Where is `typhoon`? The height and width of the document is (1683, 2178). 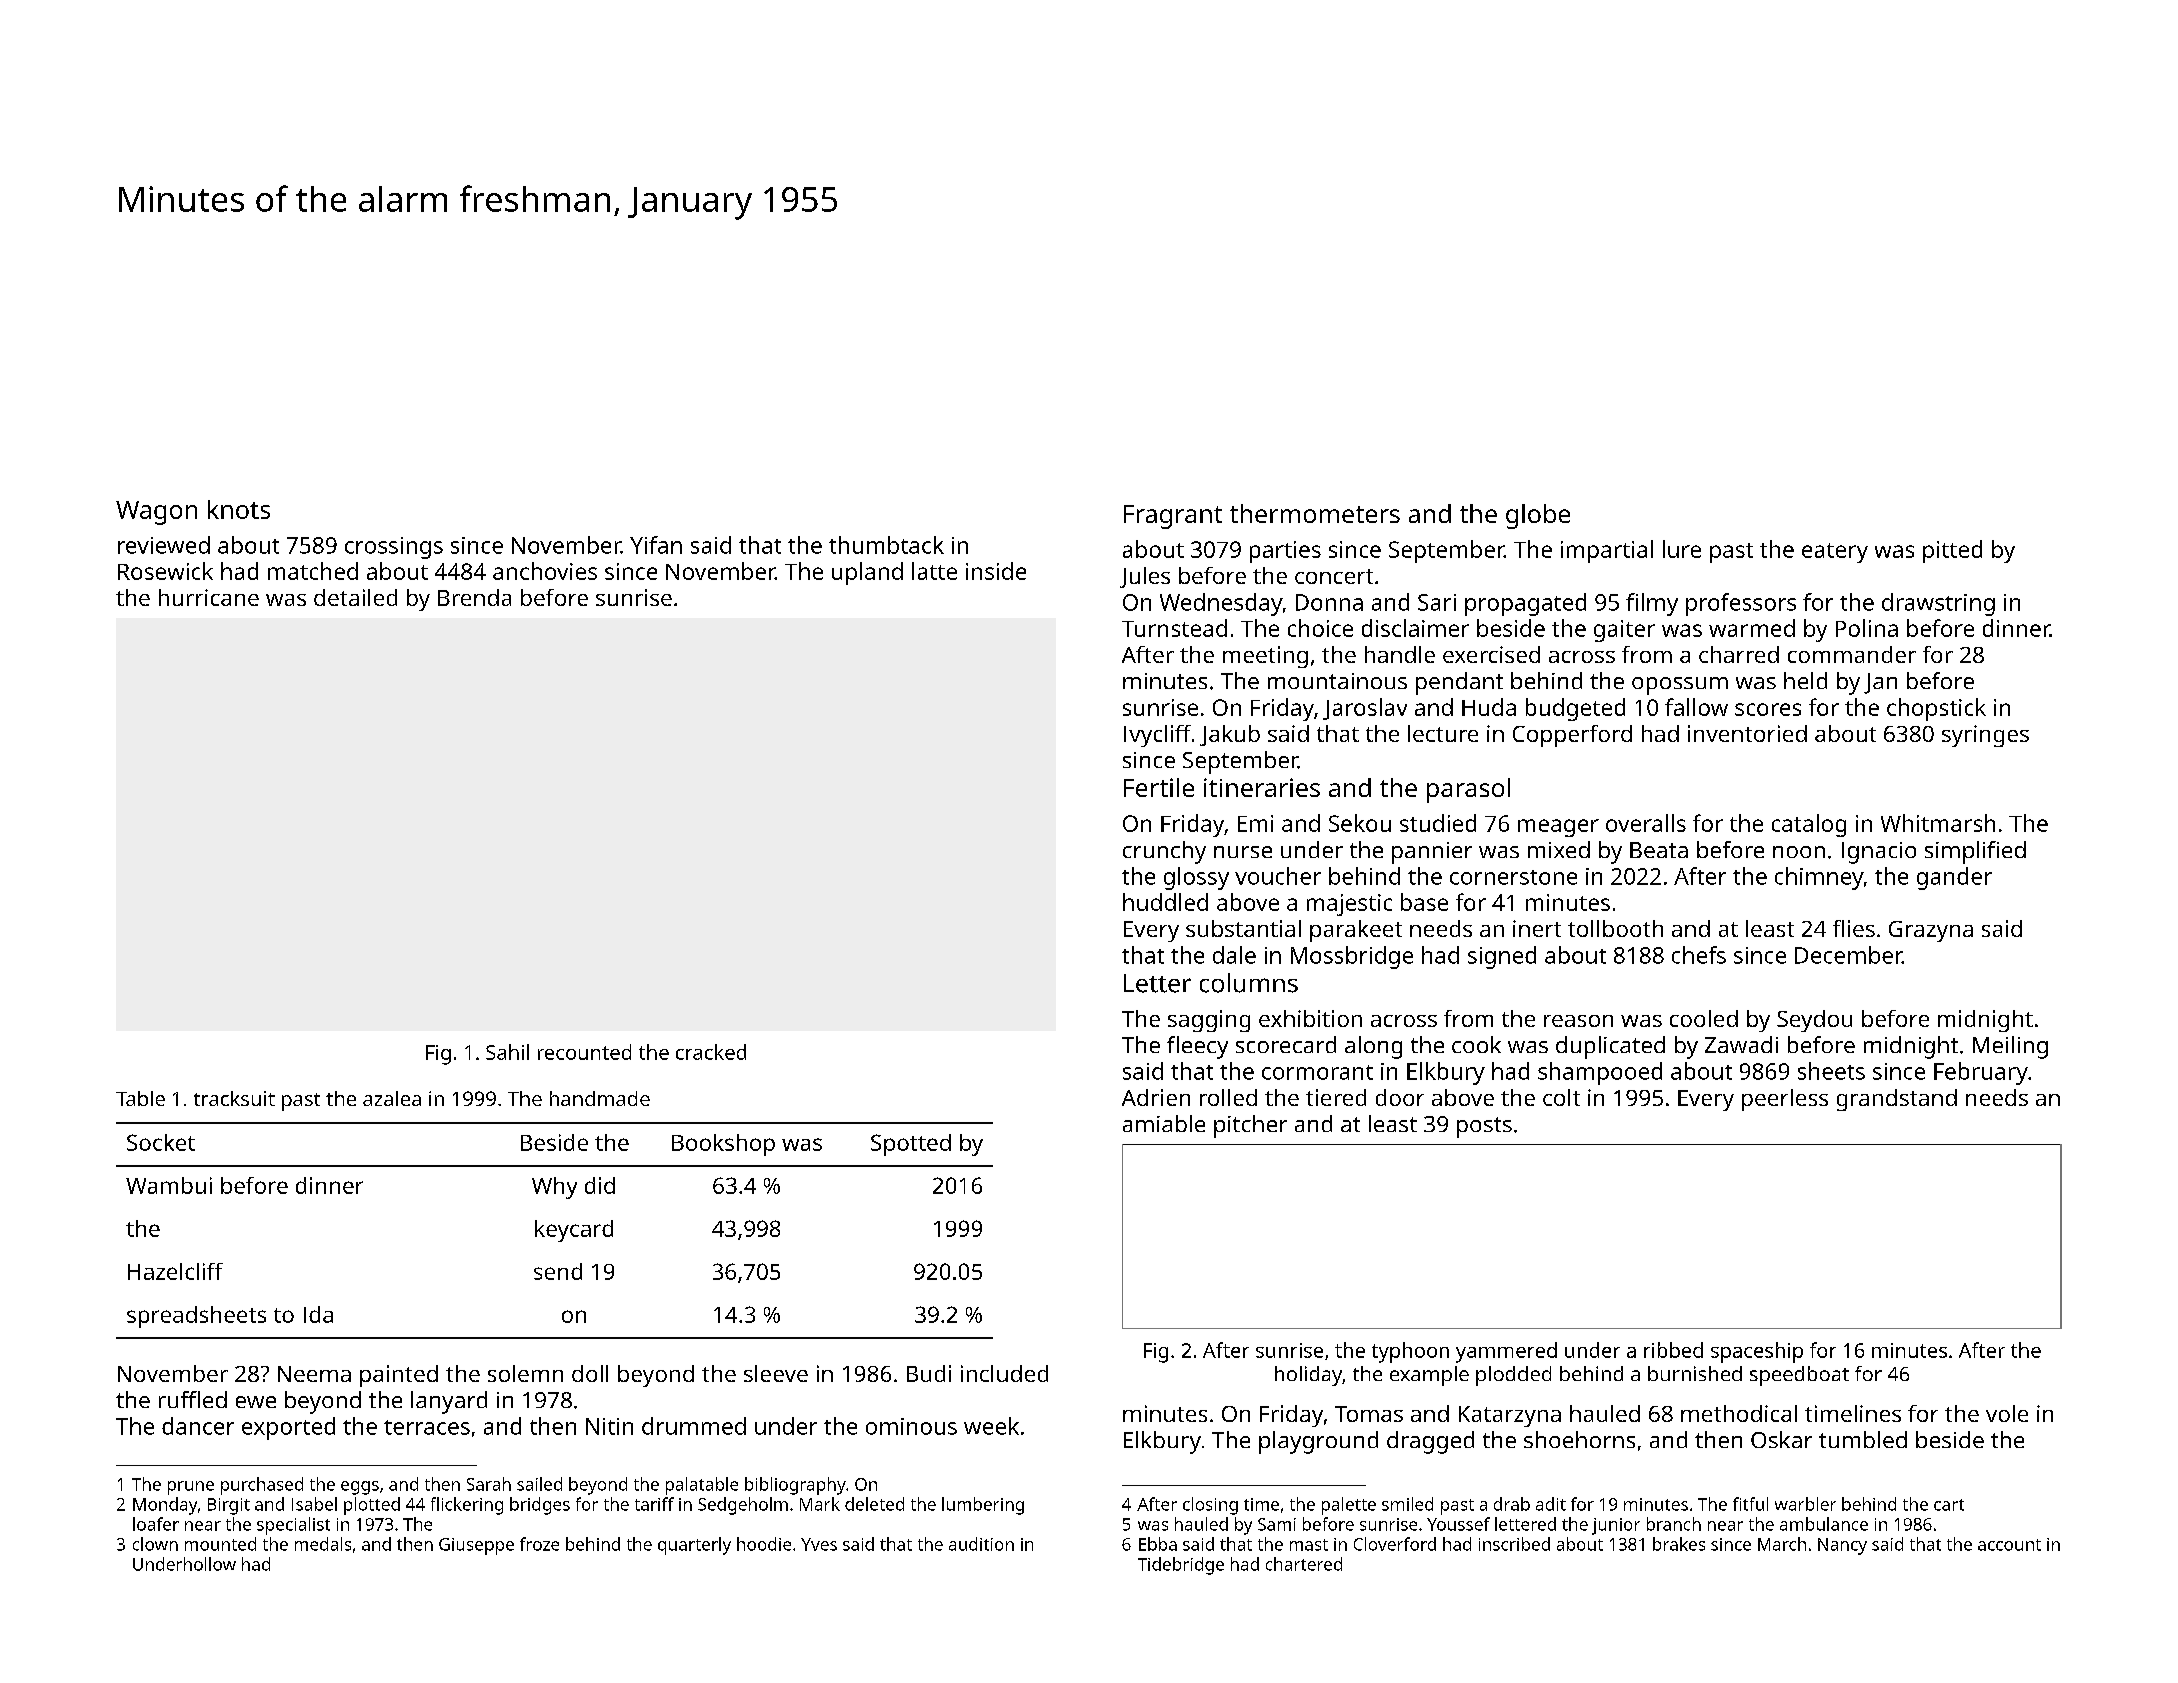
typhoon is located at coordinates (1410, 1352).
